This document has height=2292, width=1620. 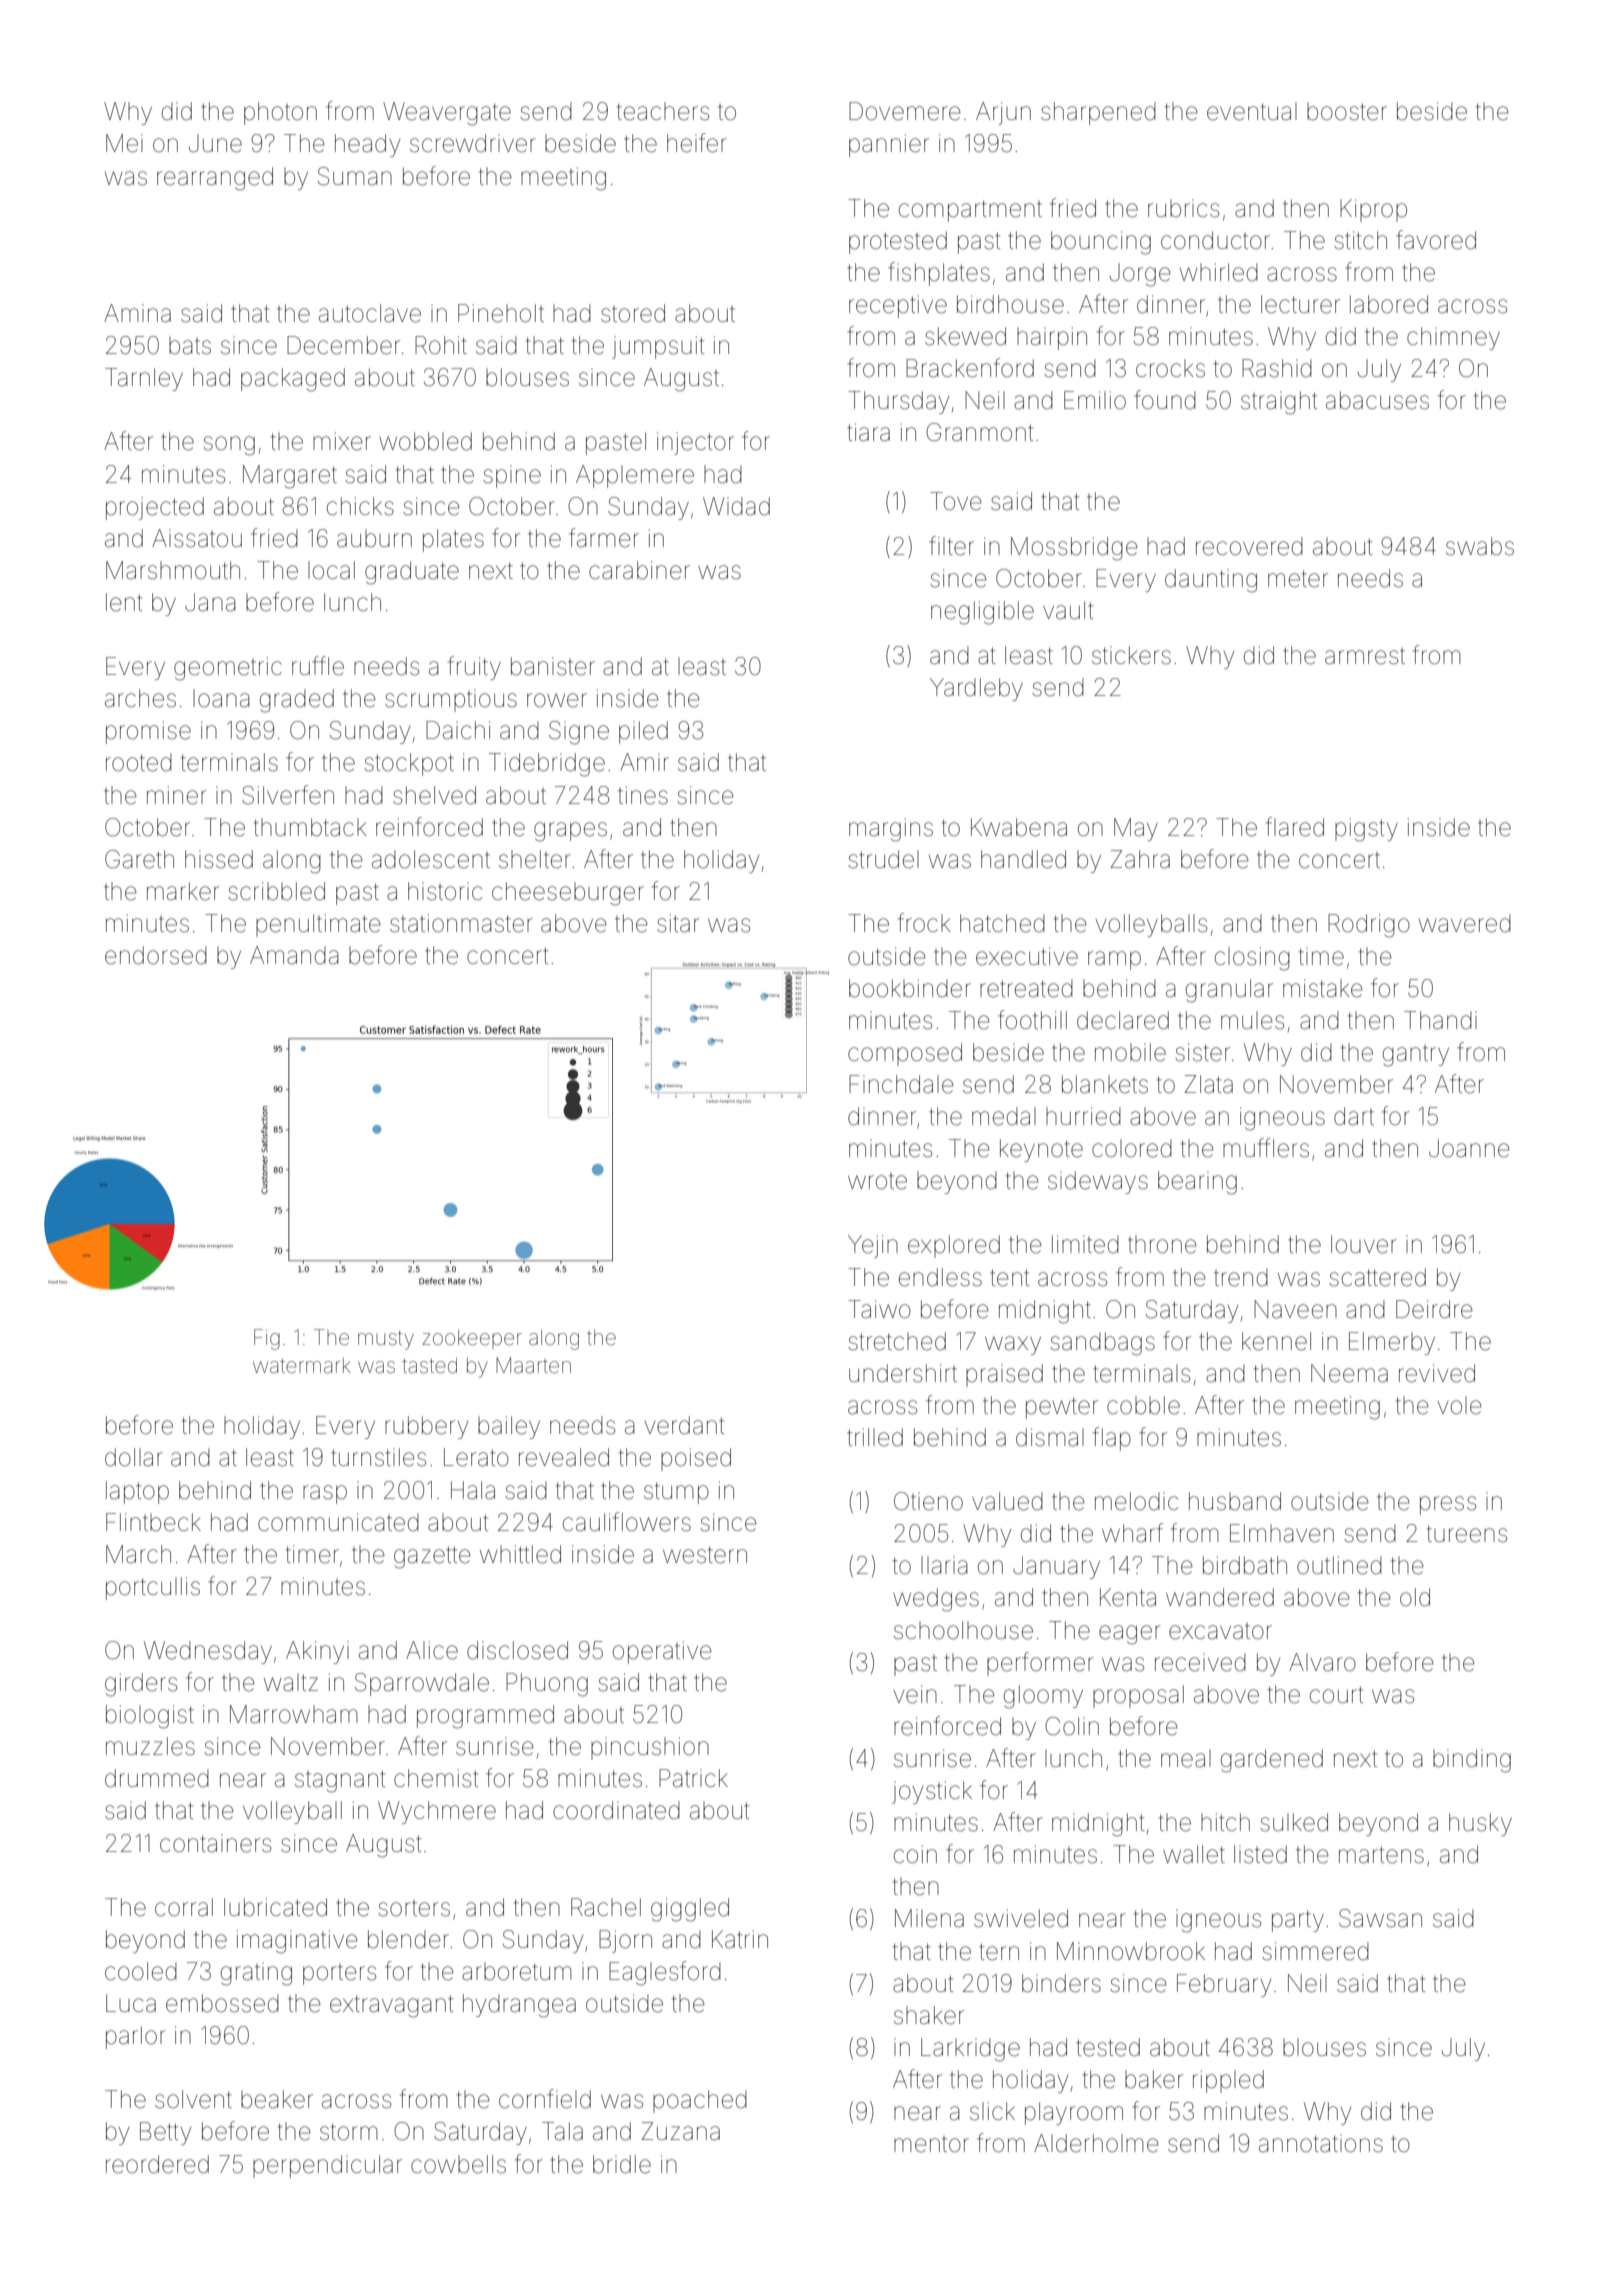 I want to click on jumpsuit, so click(x=658, y=347).
